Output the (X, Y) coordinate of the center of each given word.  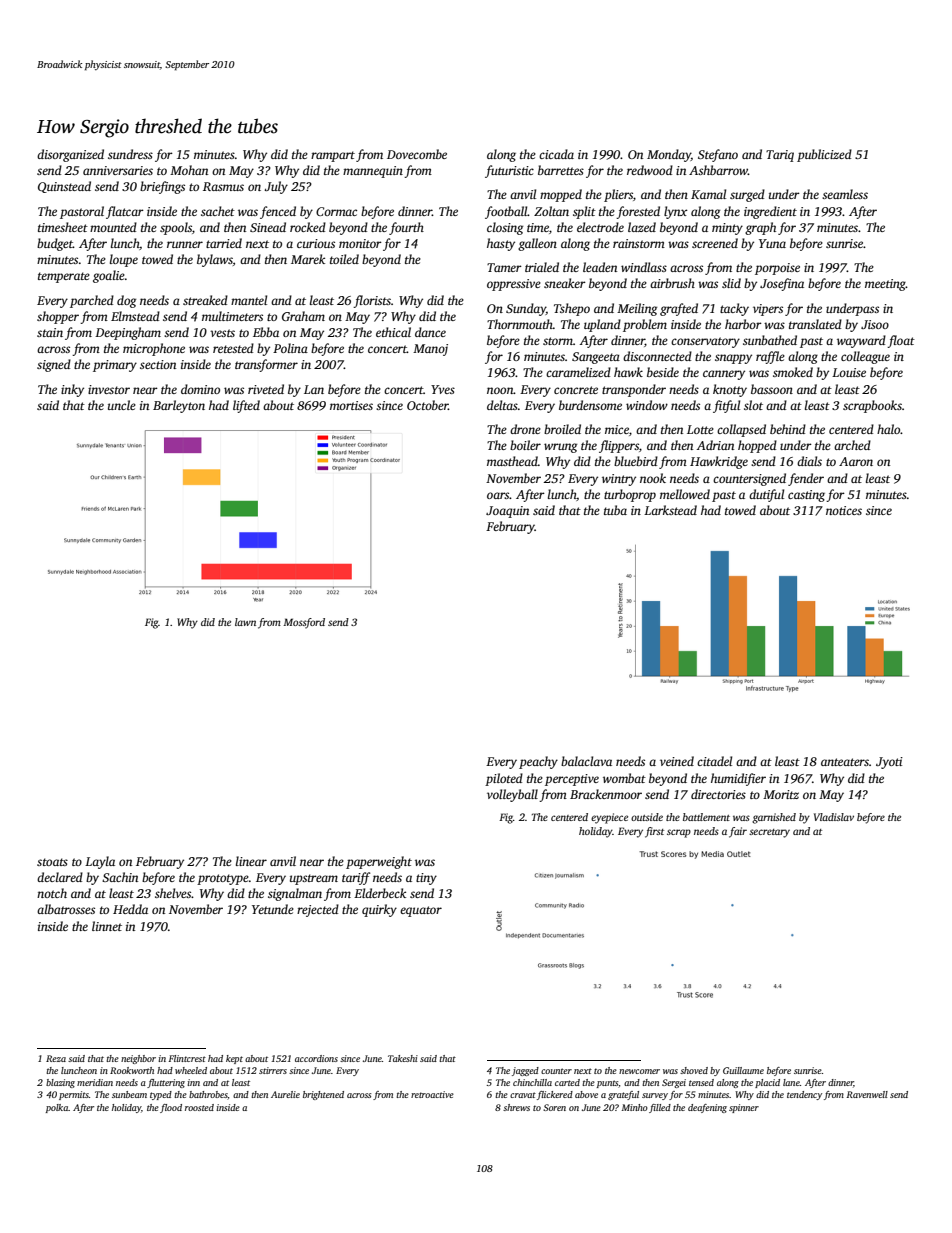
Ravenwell (867, 1094)
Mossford (304, 623)
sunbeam (129, 1094)
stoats (52, 862)
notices (844, 510)
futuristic (509, 171)
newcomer (639, 1071)
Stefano (718, 155)
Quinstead (64, 187)
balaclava (586, 761)
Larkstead (670, 510)
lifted (246, 406)
